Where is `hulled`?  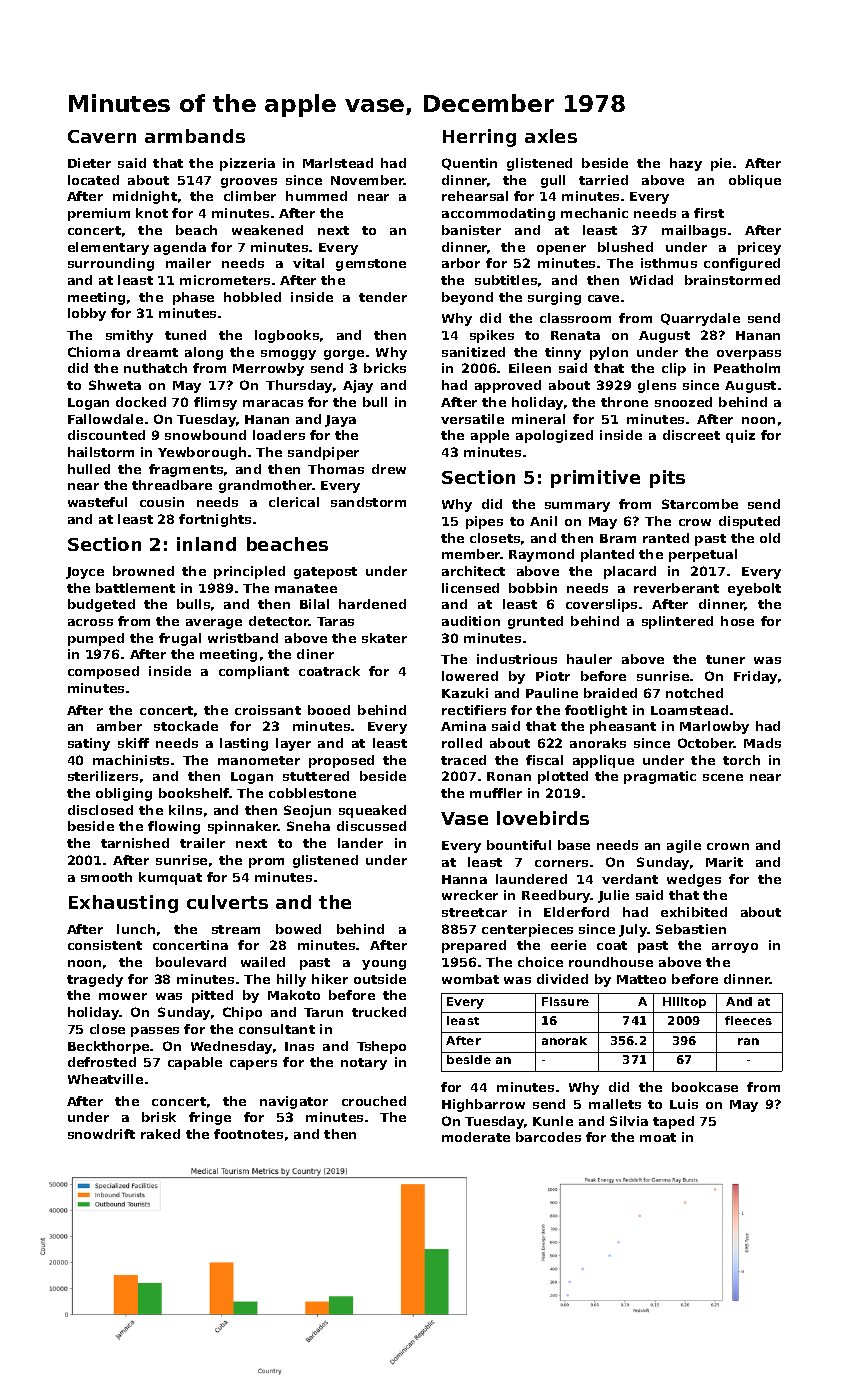
hulled is located at coordinates (89, 469).
